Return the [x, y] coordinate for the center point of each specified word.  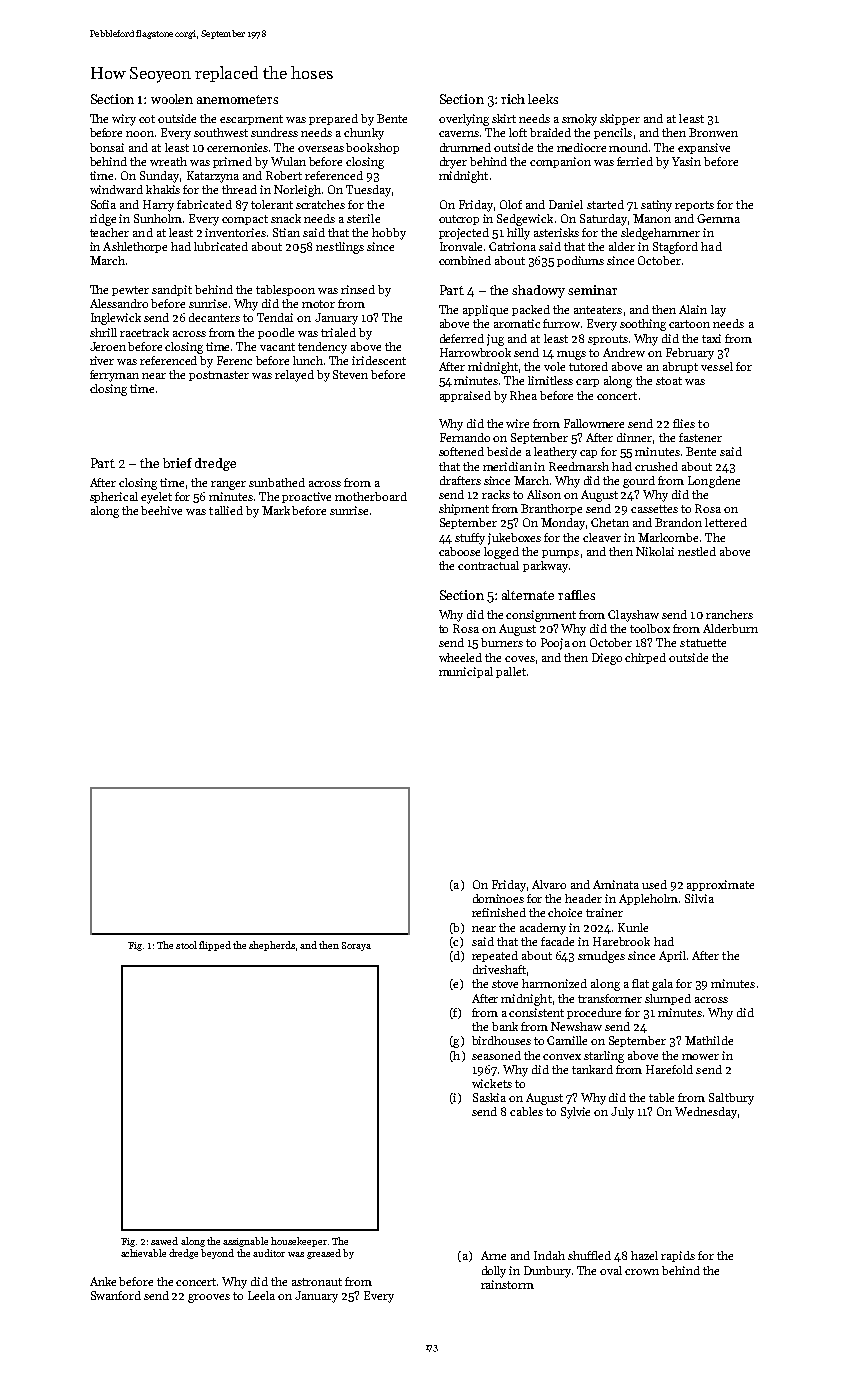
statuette [703, 643]
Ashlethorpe [135, 247]
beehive [161, 510]
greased [324, 1254]
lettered [726, 522]
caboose [459, 551]
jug [495, 340]
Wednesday [706, 1113]
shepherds [272, 946]
